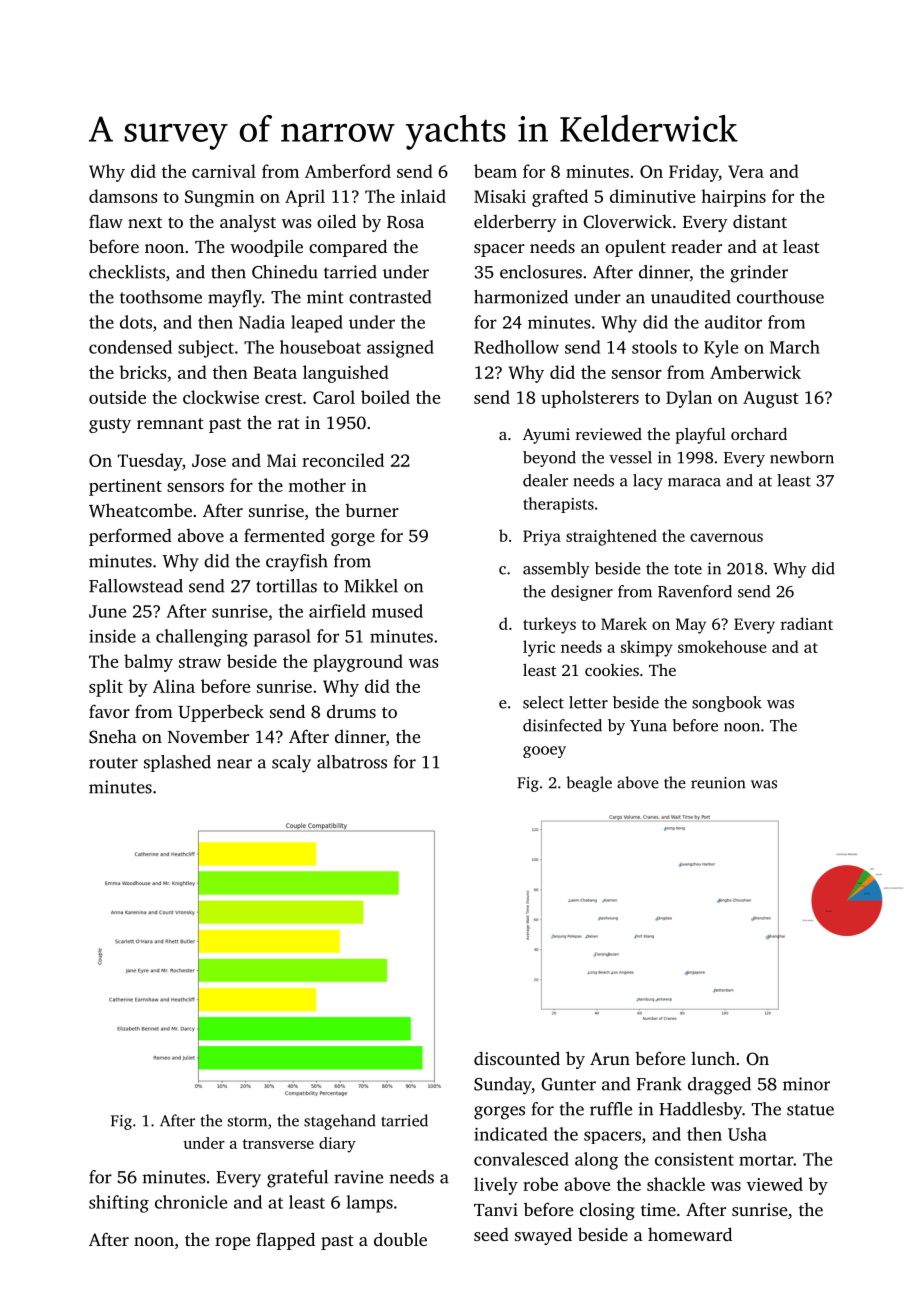 This image has width=924, height=1314. I want to click on radiant, so click(807, 623).
